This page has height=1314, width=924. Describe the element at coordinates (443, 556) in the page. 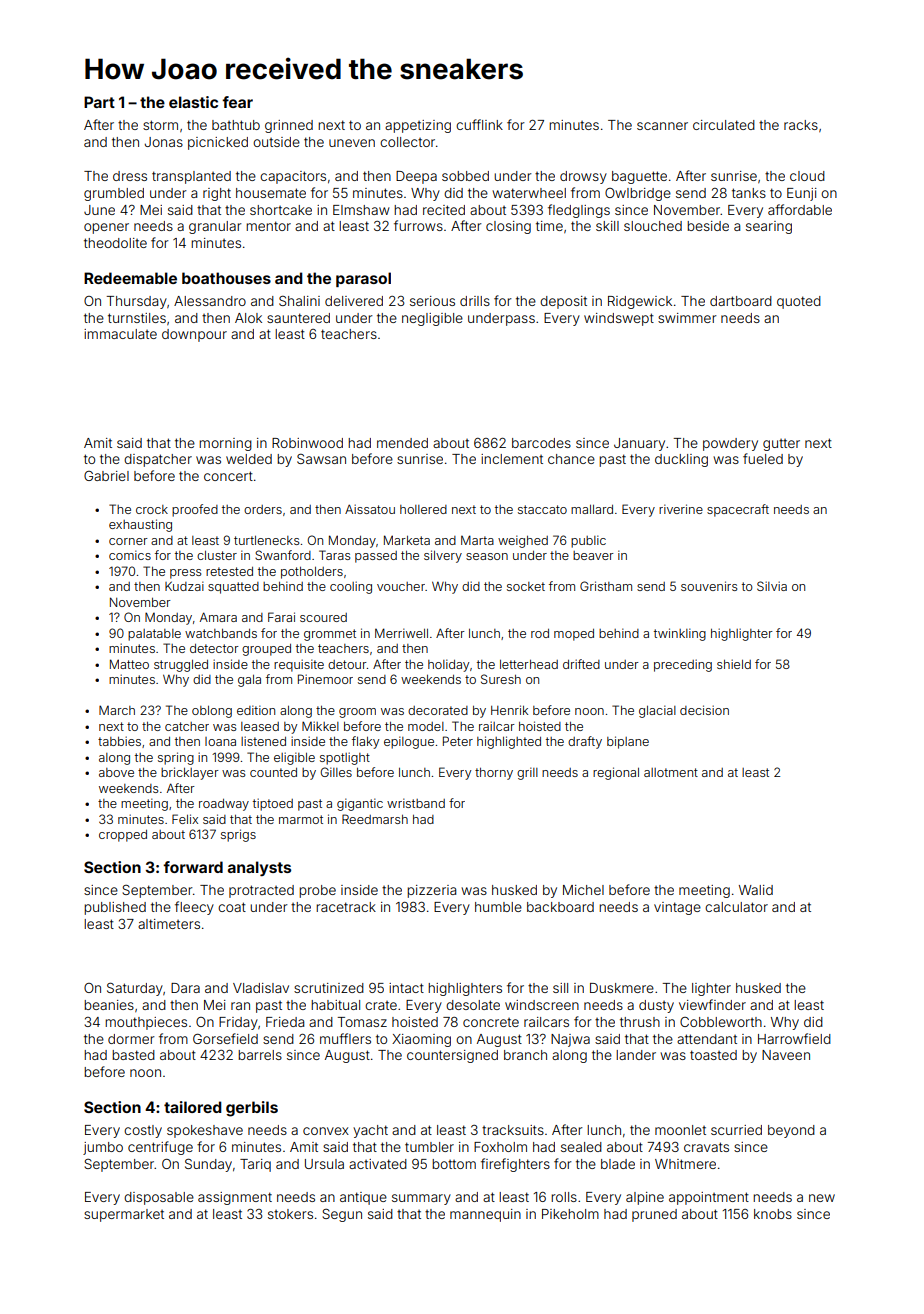

I see `silvery` at that location.
